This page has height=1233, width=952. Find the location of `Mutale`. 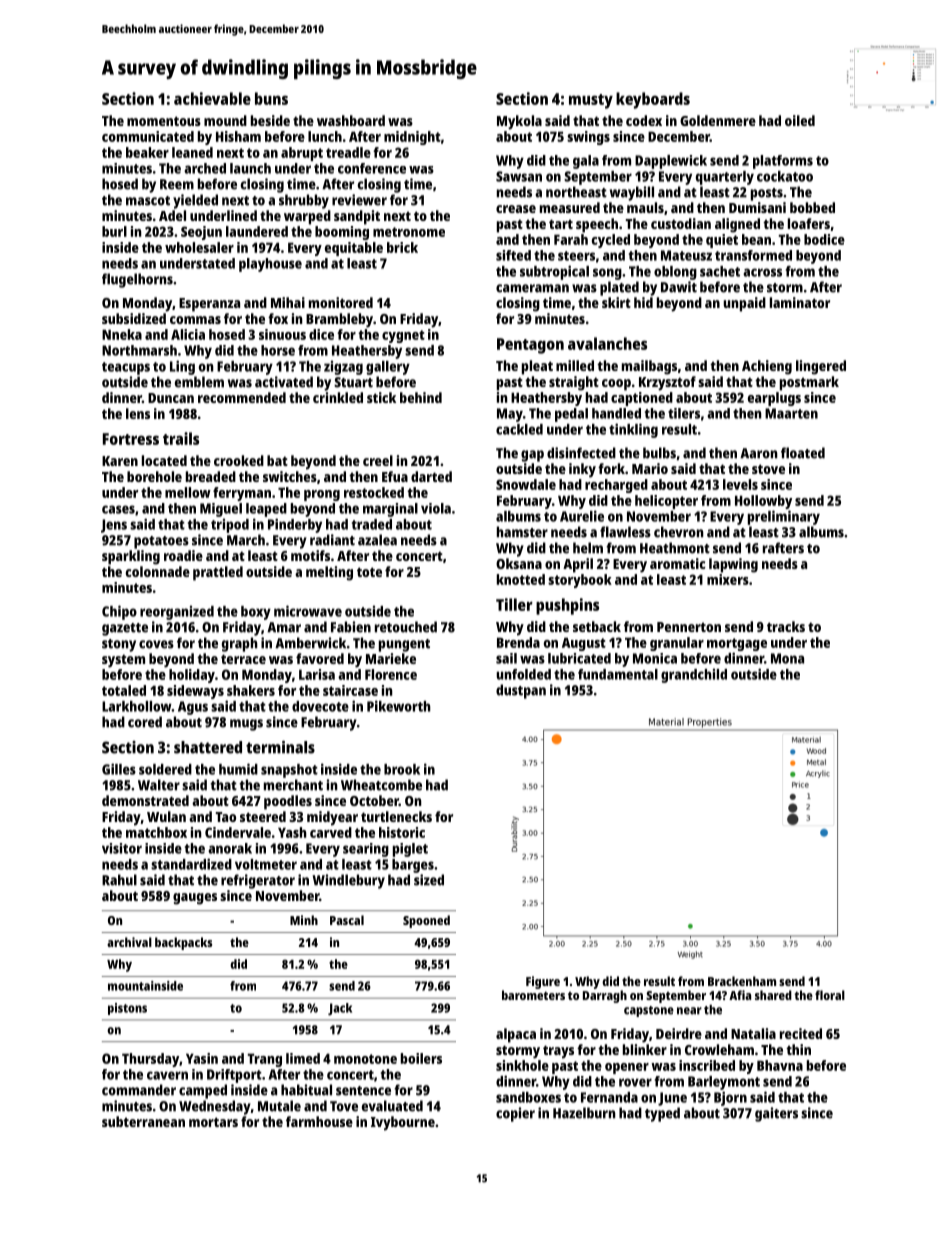

Mutale is located at coordinates (279, 1106).
